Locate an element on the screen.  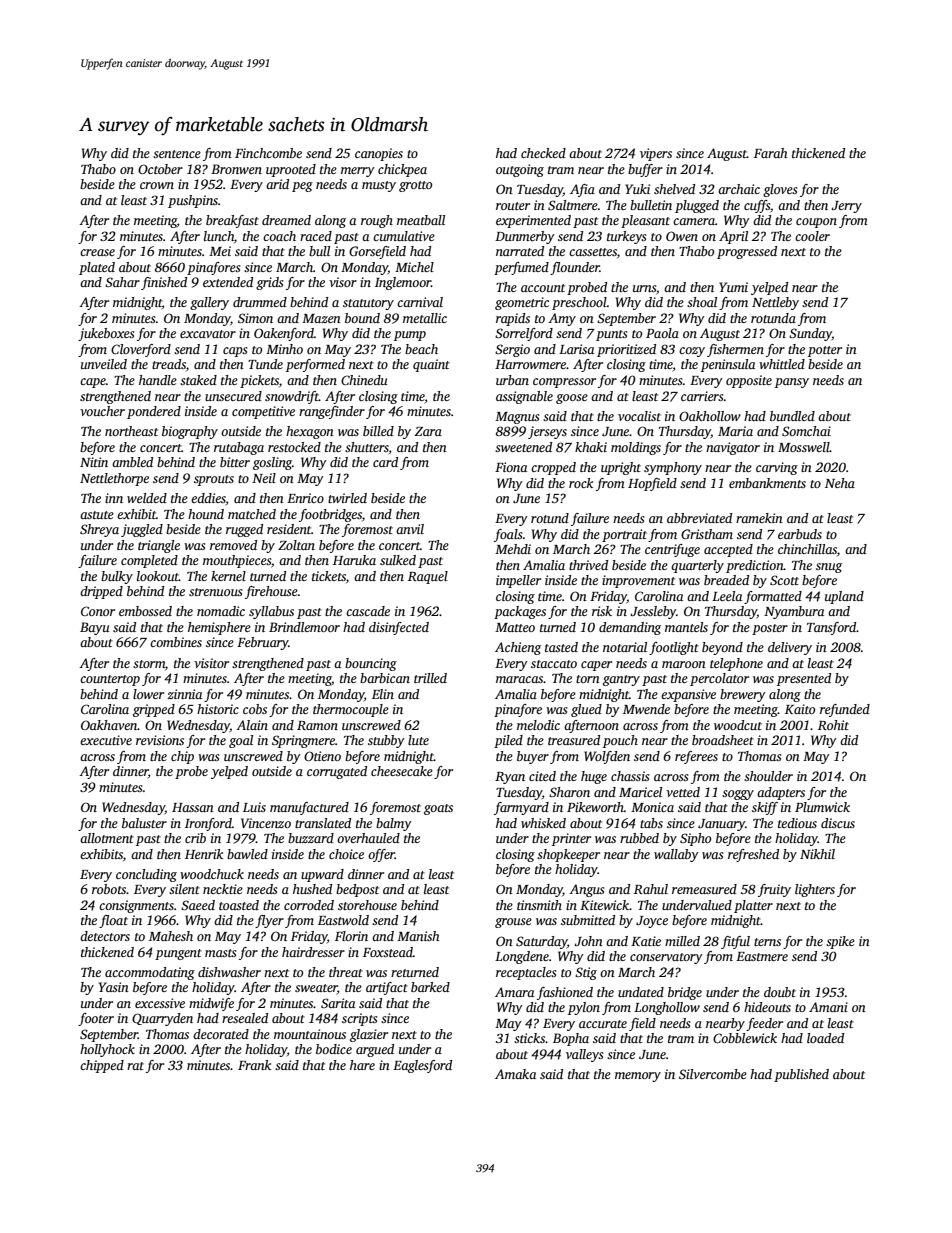
plated is located at coordinates (97, 268).
